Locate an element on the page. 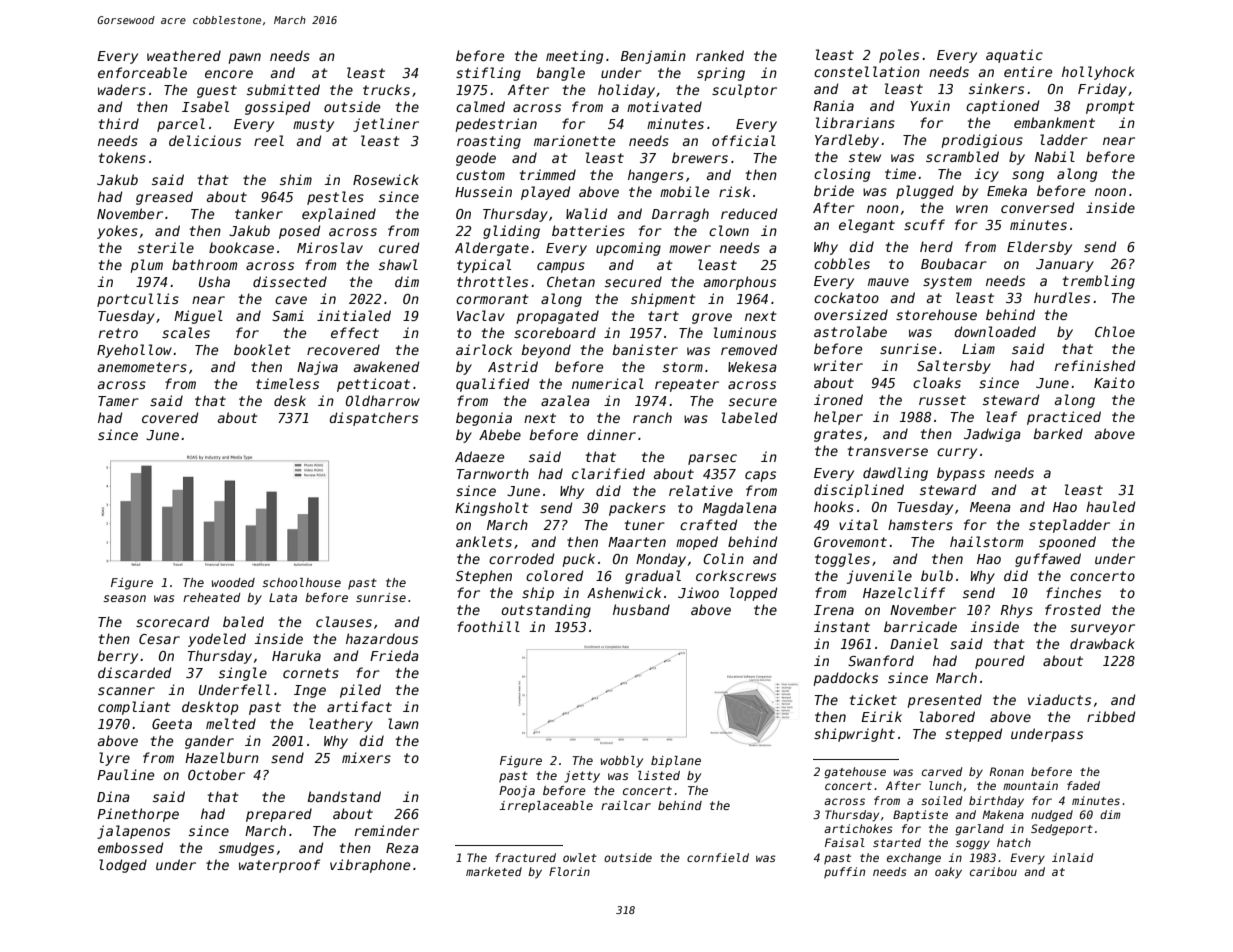  hamsters is located at coordinates (920, 524).
